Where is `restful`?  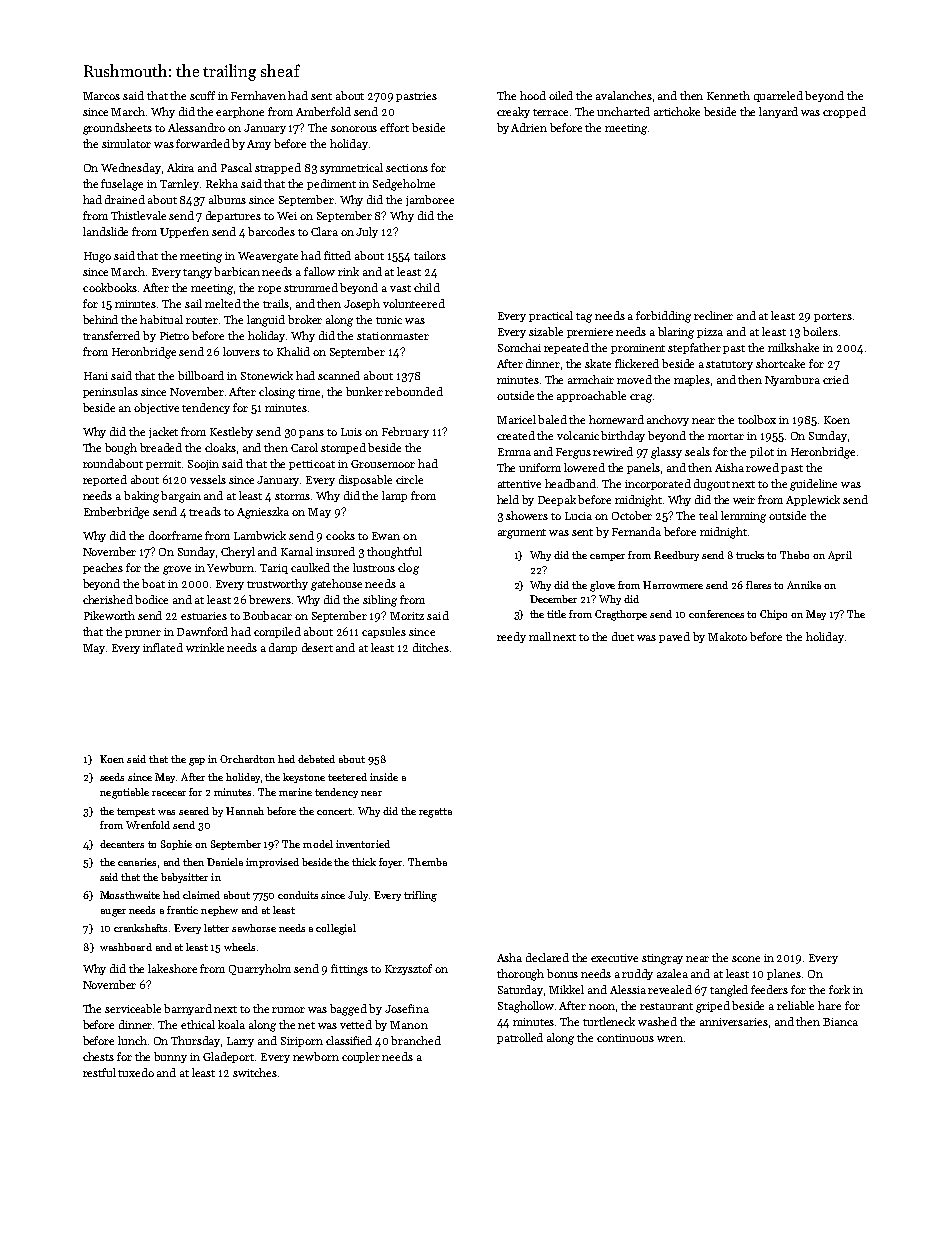 restful is located at coordinates (99, 1072).
